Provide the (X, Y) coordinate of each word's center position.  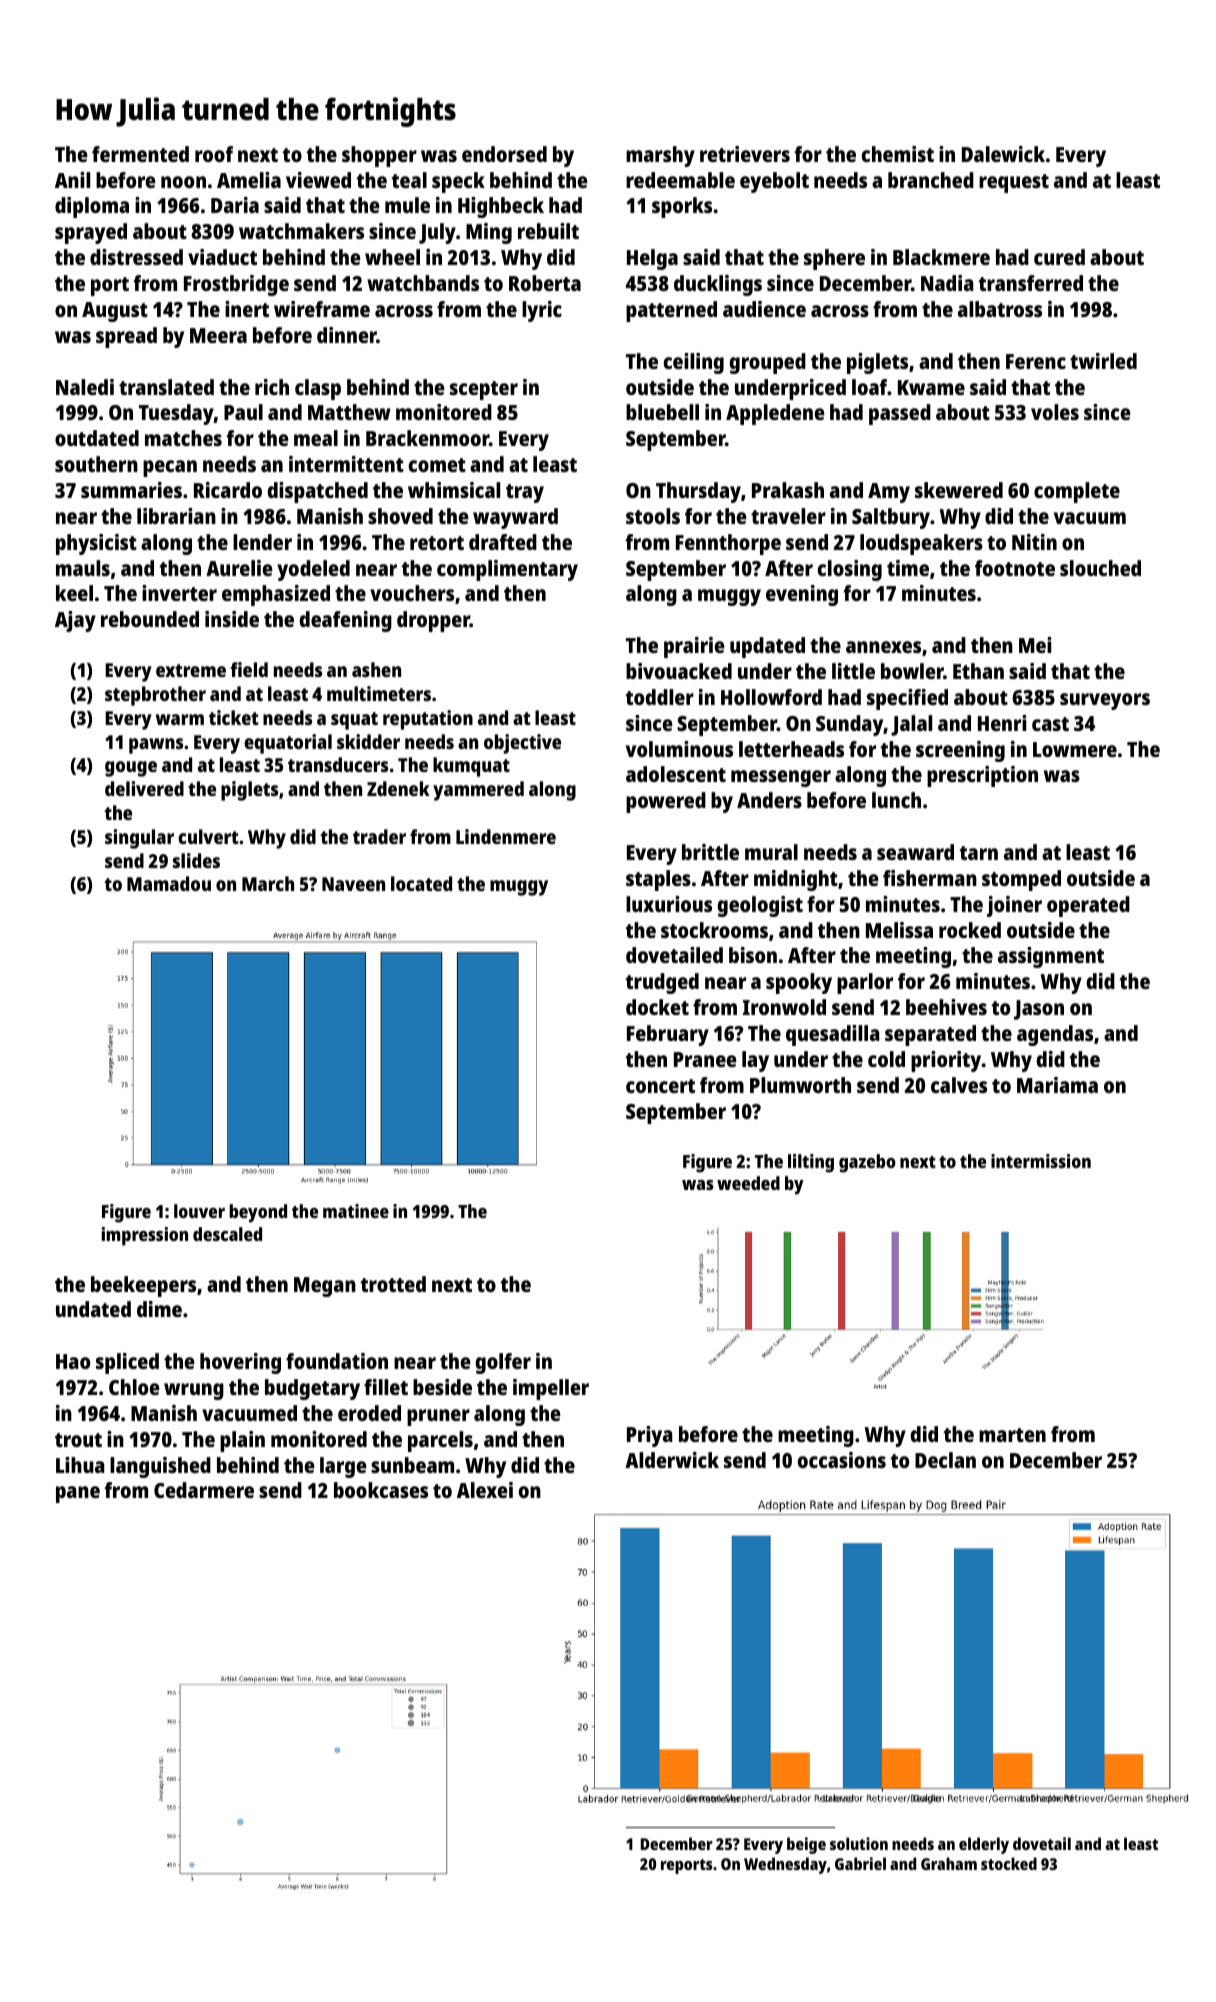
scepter (484, 390)
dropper (433, 621)
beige (806, 1845)
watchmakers (301, 231)
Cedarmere (204, 1490)
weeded (748, 1183)
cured (1059, 257)
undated (93, 1309)
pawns (156, 746)
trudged (662, 983)
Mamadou (169, 883)
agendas (1055, 1035)
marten (1012, 1435)
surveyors (1105, 701)
